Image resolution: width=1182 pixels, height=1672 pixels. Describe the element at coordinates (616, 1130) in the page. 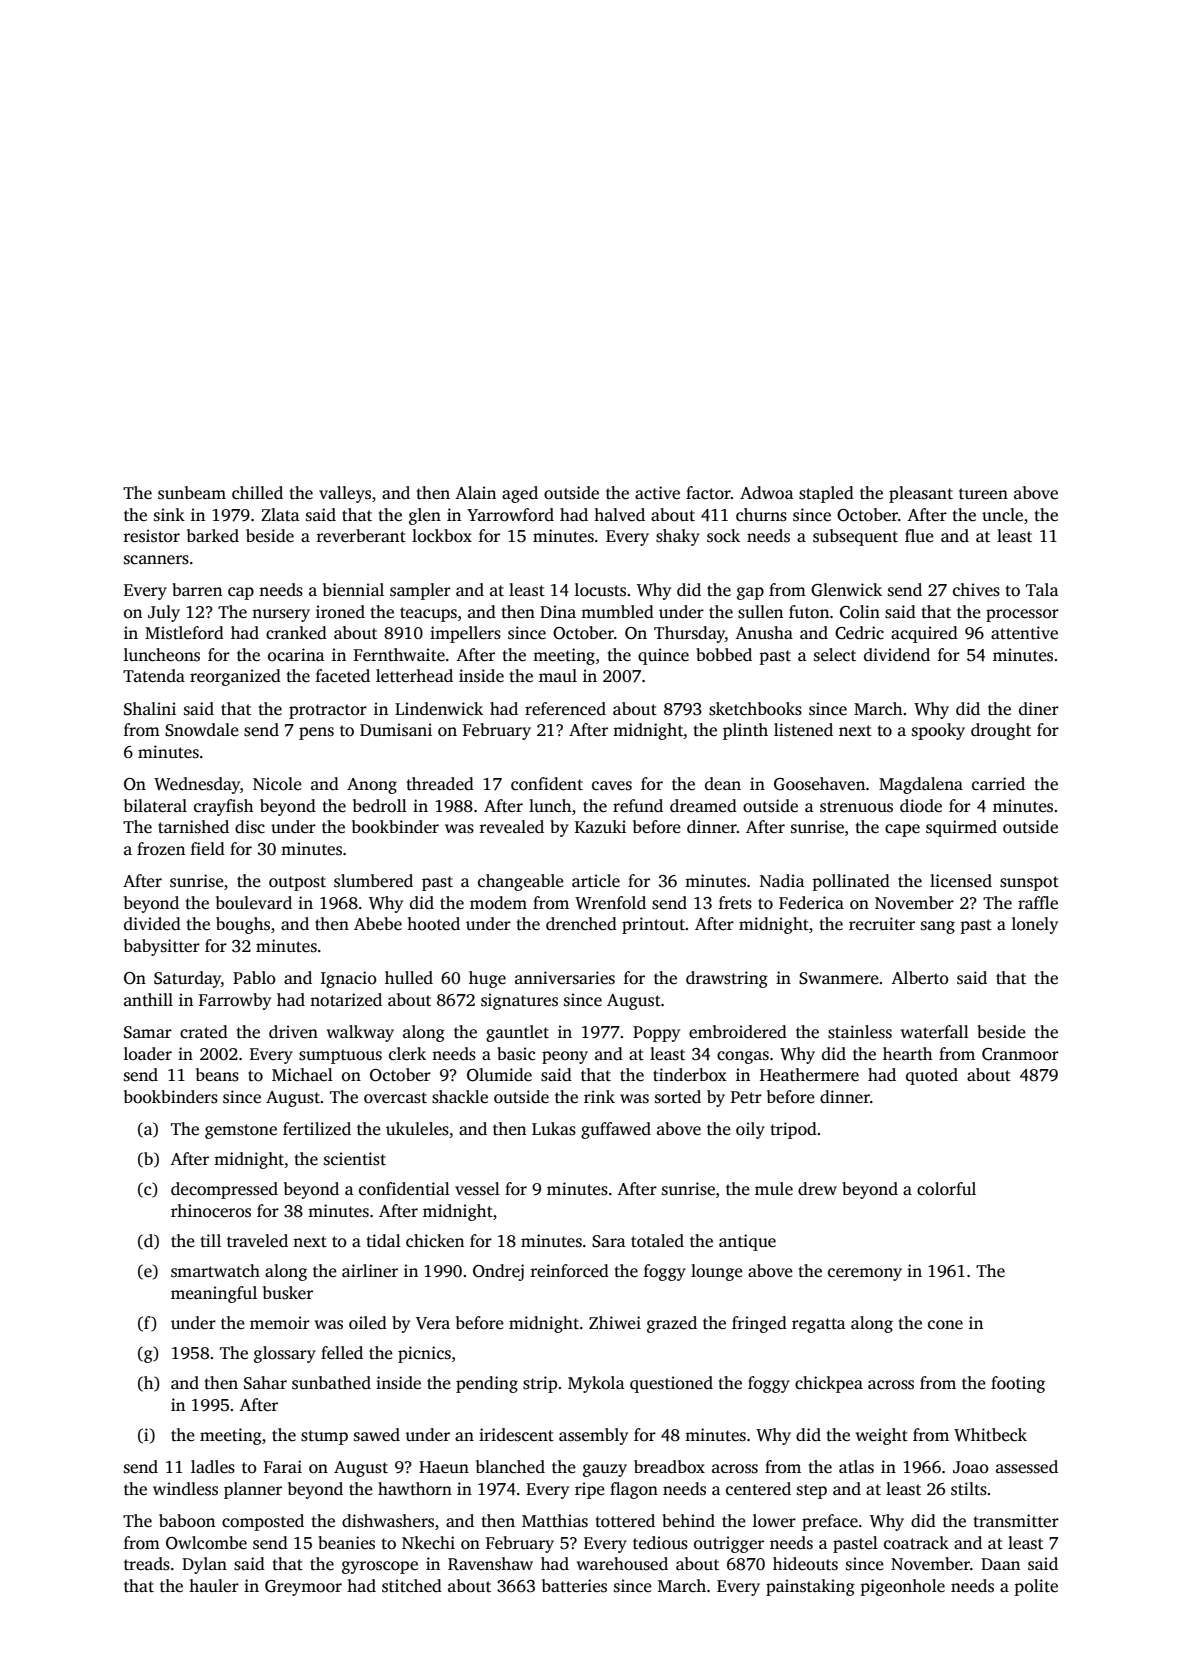

I see `guffawed` at that location.
